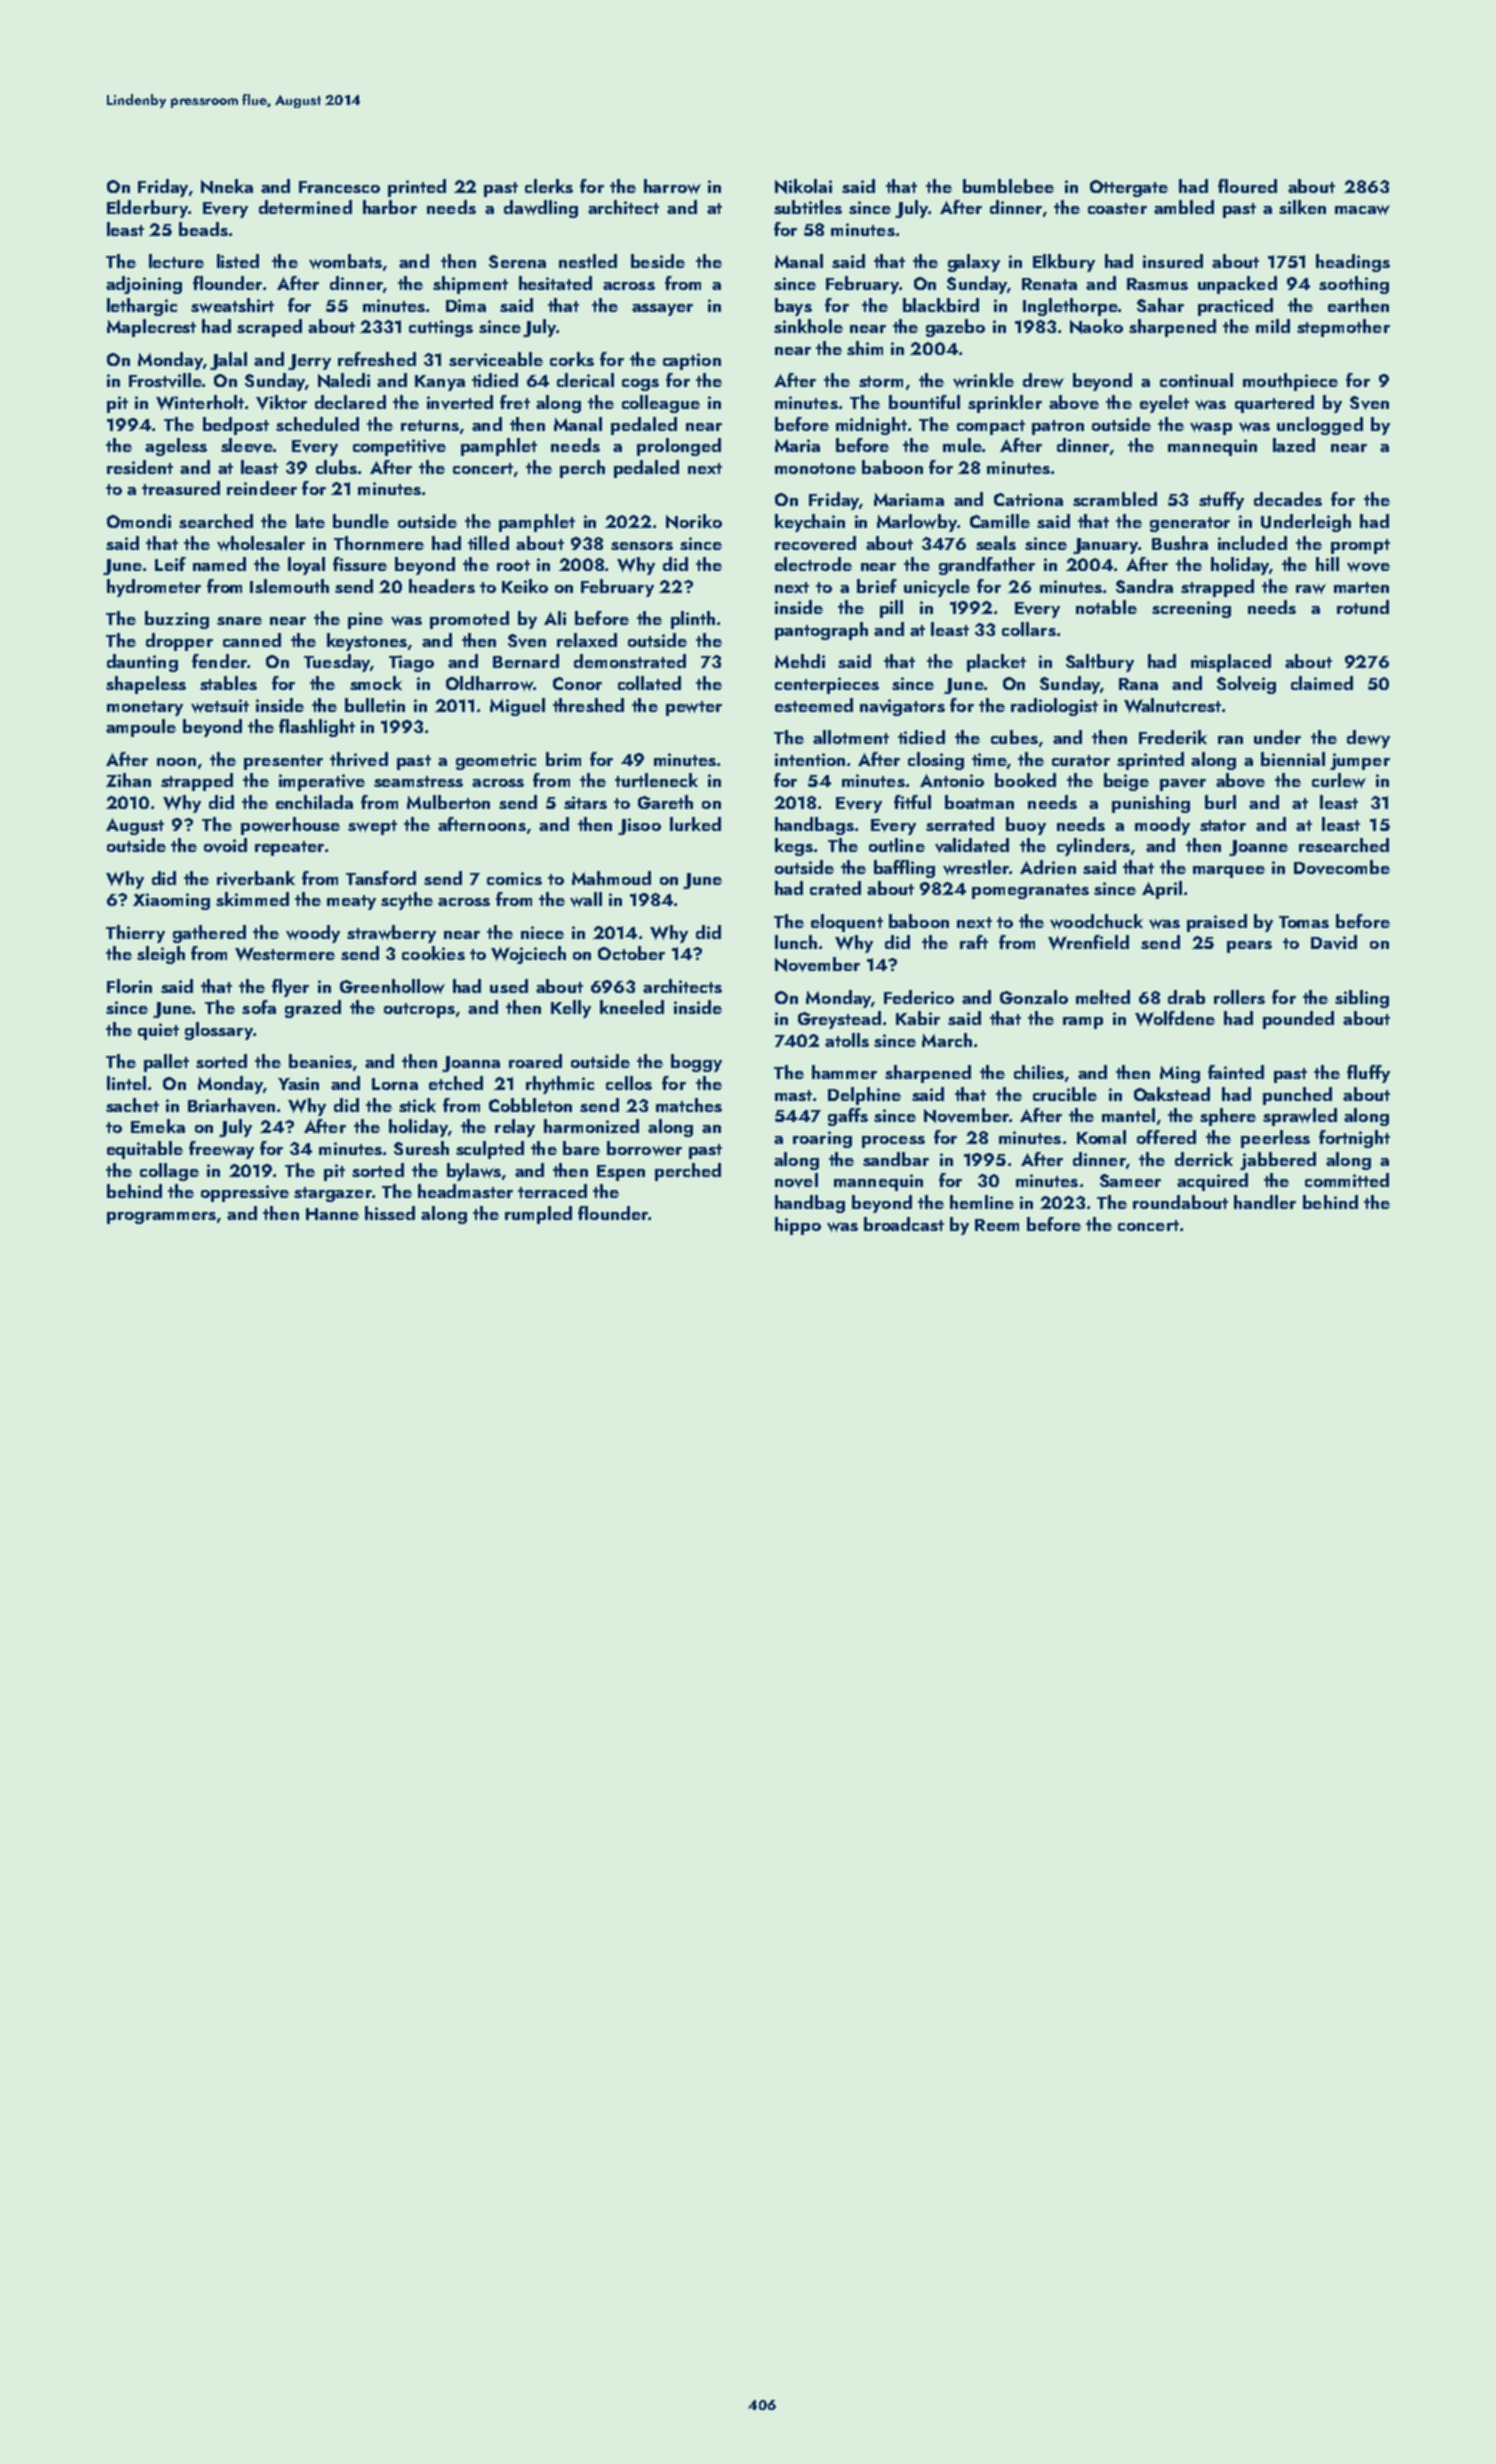  I want to click on programmers, so click(161, 1218).
